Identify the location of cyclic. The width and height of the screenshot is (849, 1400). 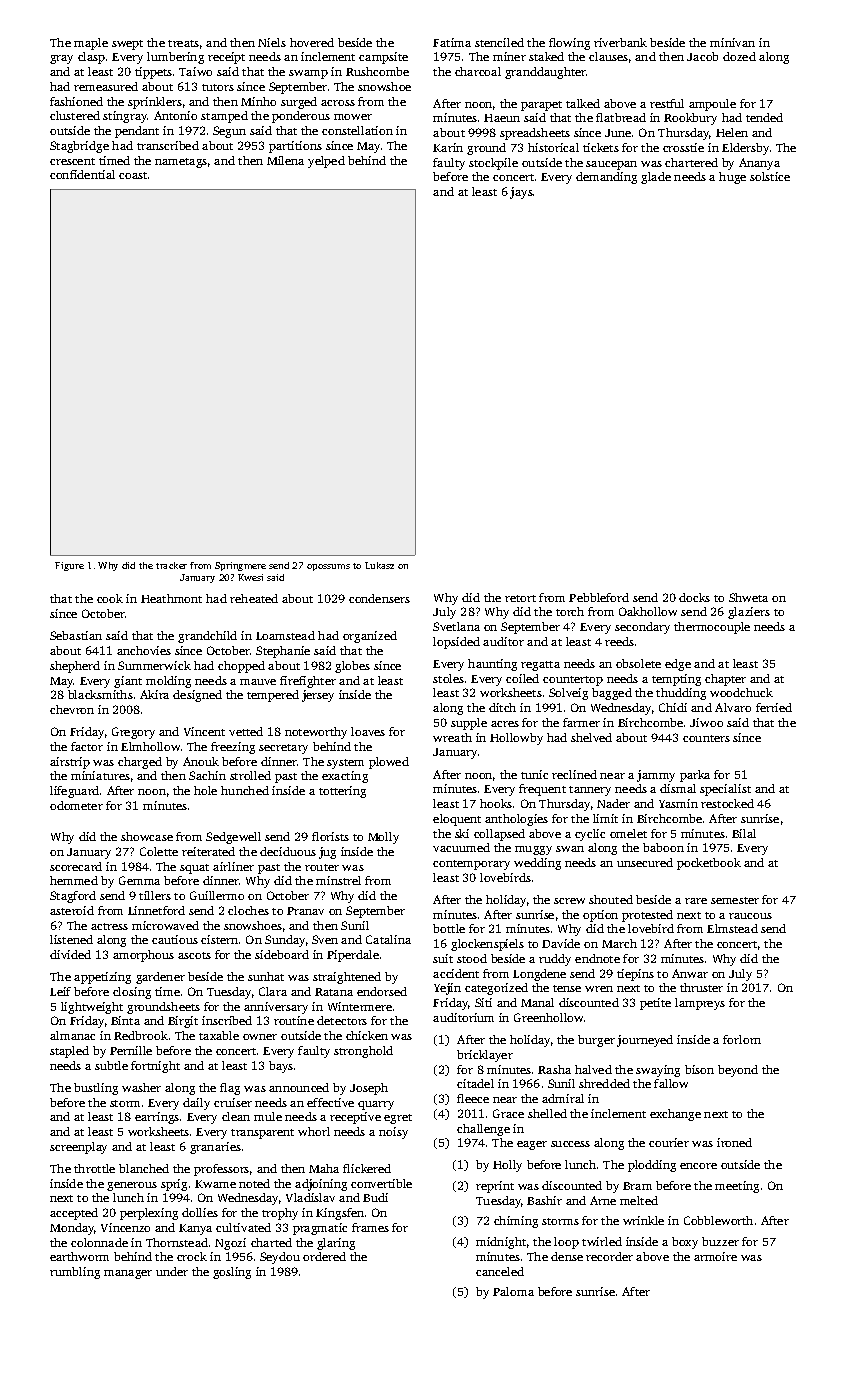
(590, 835).
